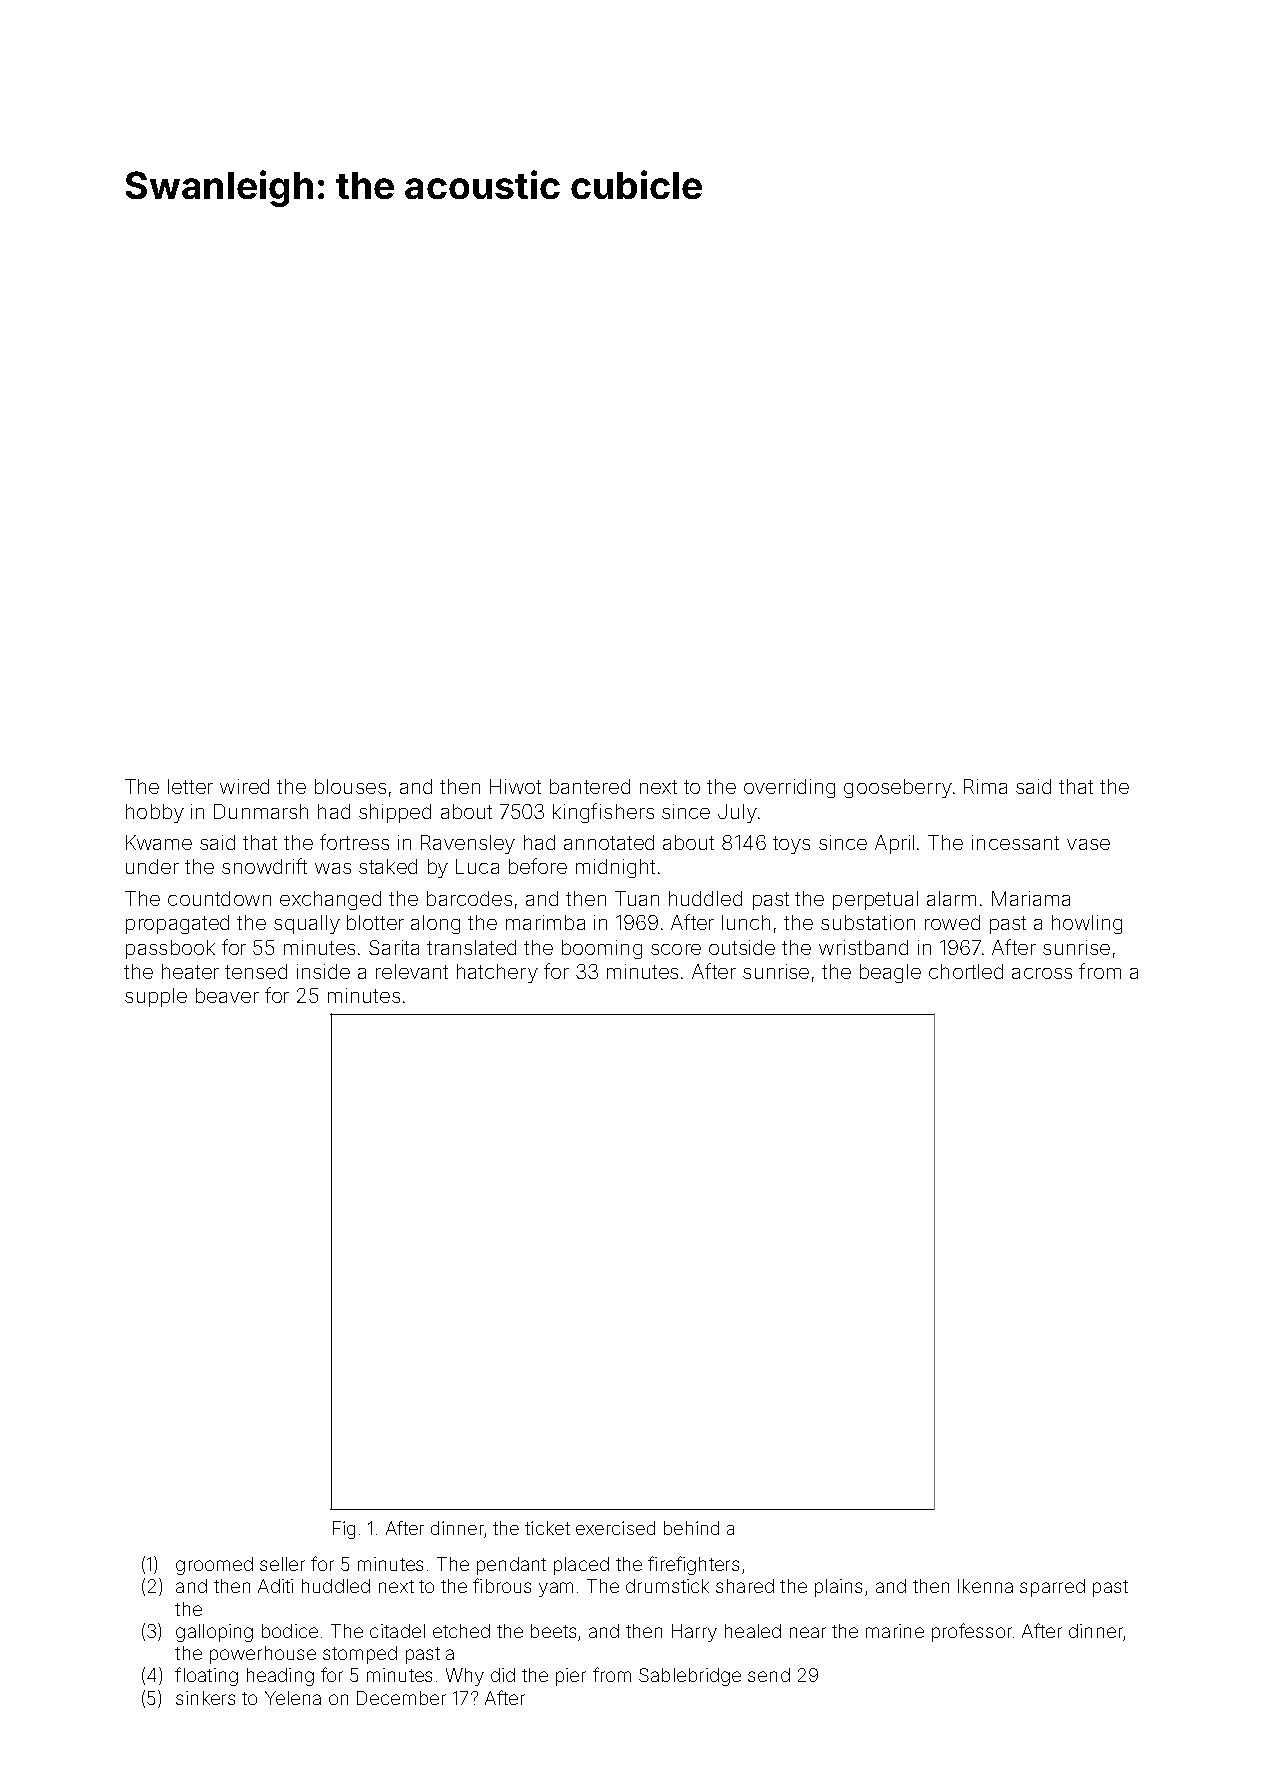  Describe the element at coordinates (205, 1698) in the screenshot. I see `sinkers` at that location.
